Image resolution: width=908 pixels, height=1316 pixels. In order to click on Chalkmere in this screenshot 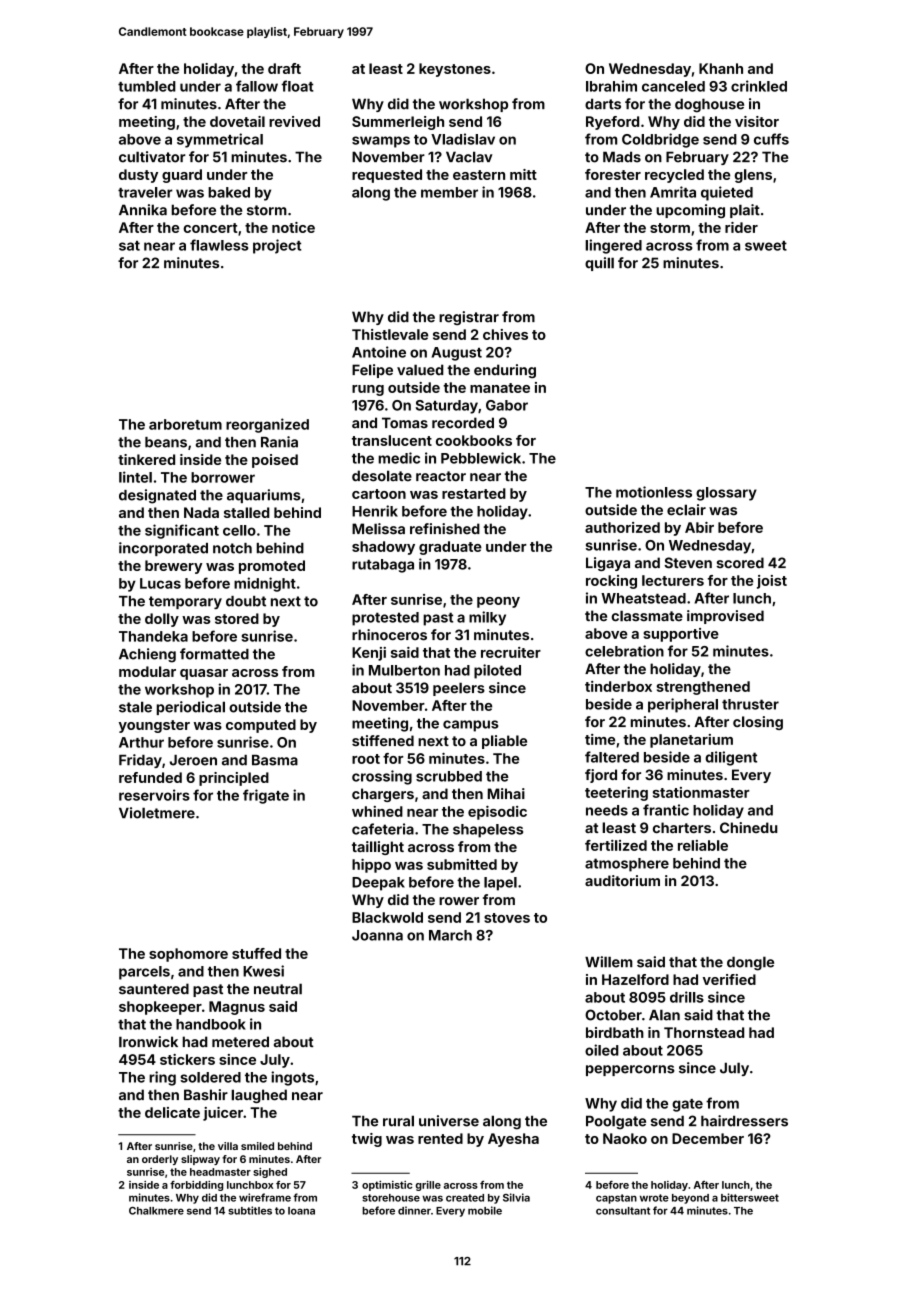, I will do `click(156, 1211)`.
